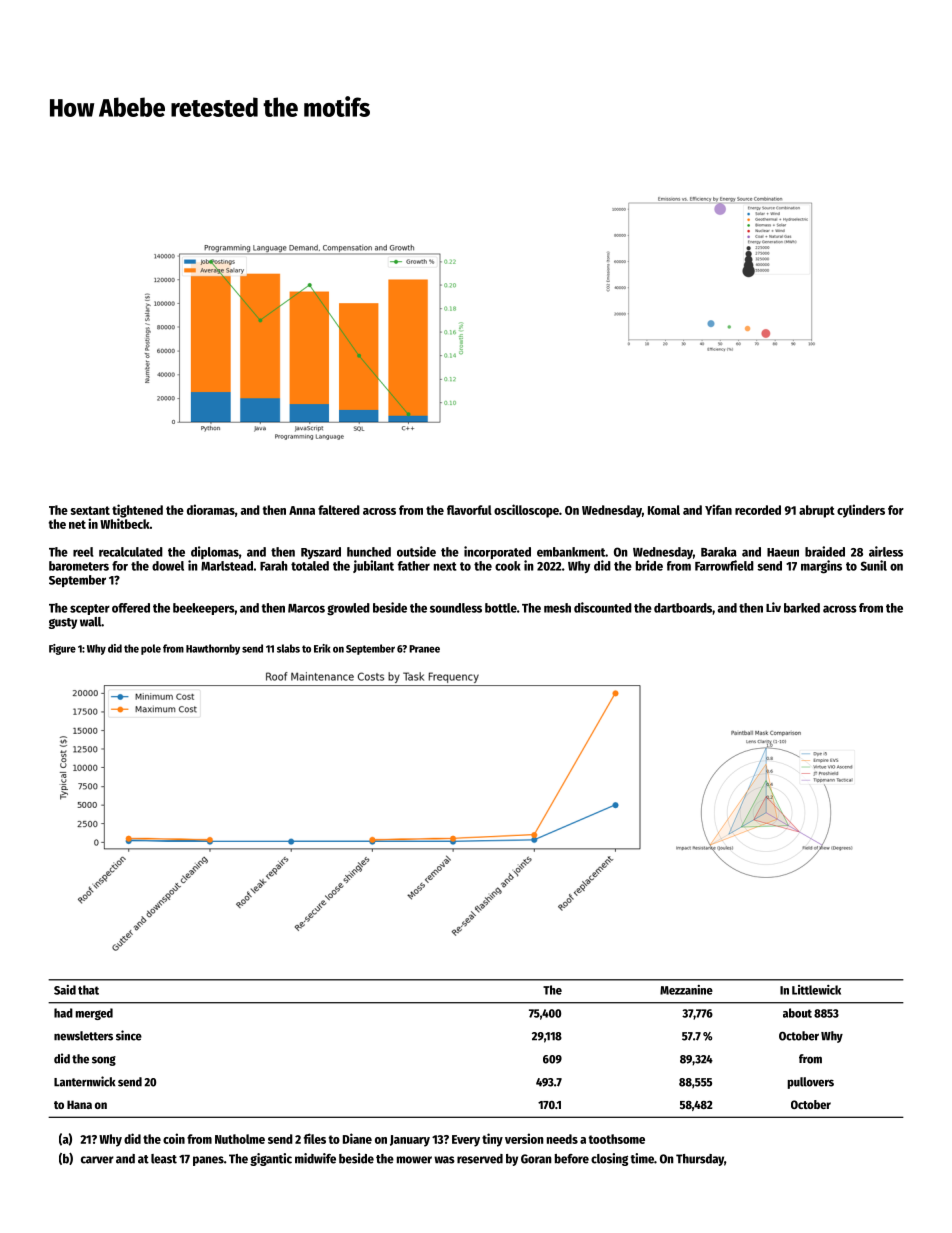 The width and height of the image is (952, 1233). I want to click on Littlewick, so click(816, 990).
